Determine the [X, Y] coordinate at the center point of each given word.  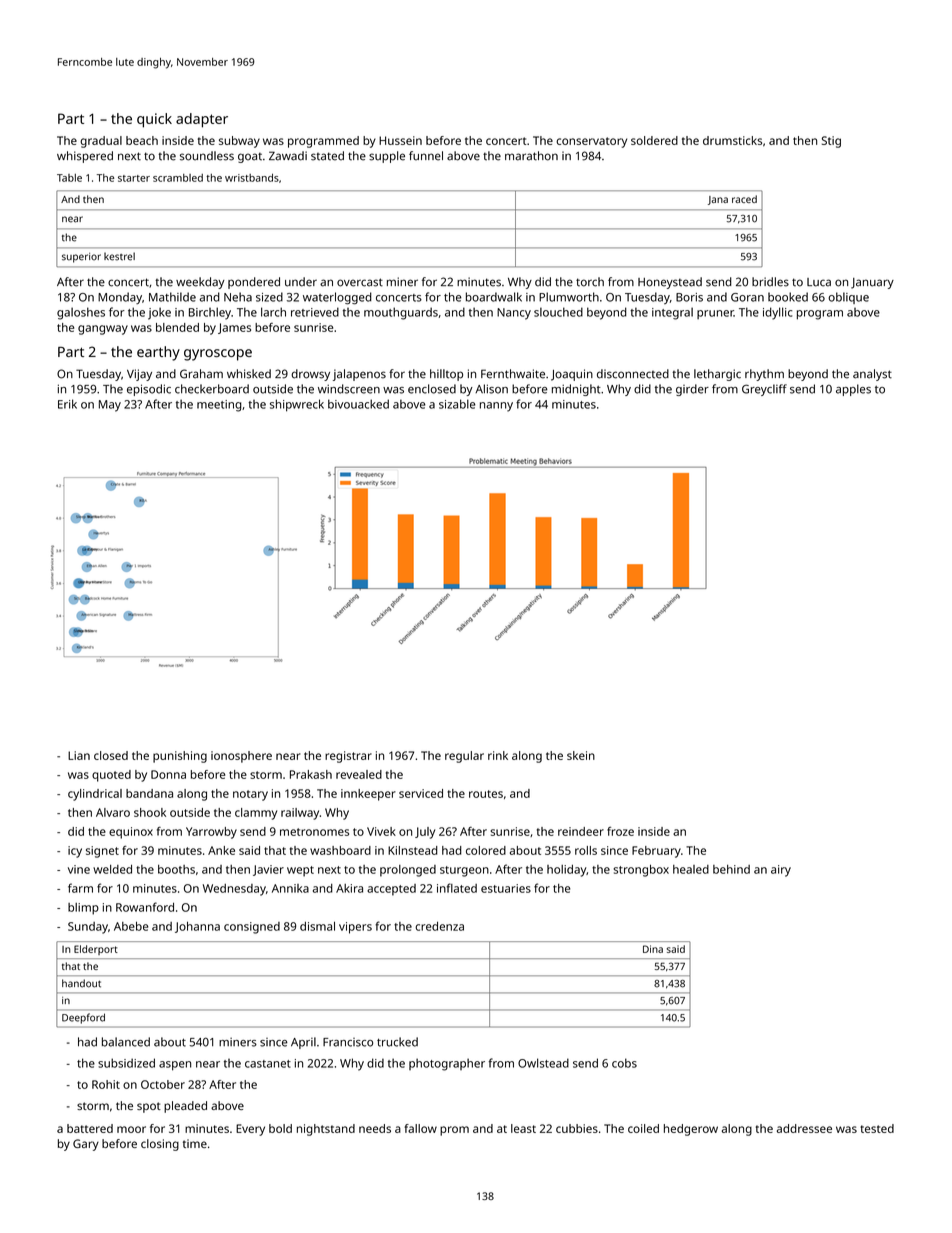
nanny [496, 407]
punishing [180, 757]
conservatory [591, 142]
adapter [202, 120]
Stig [831, 142]
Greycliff [764, 390]
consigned [252, 928]
